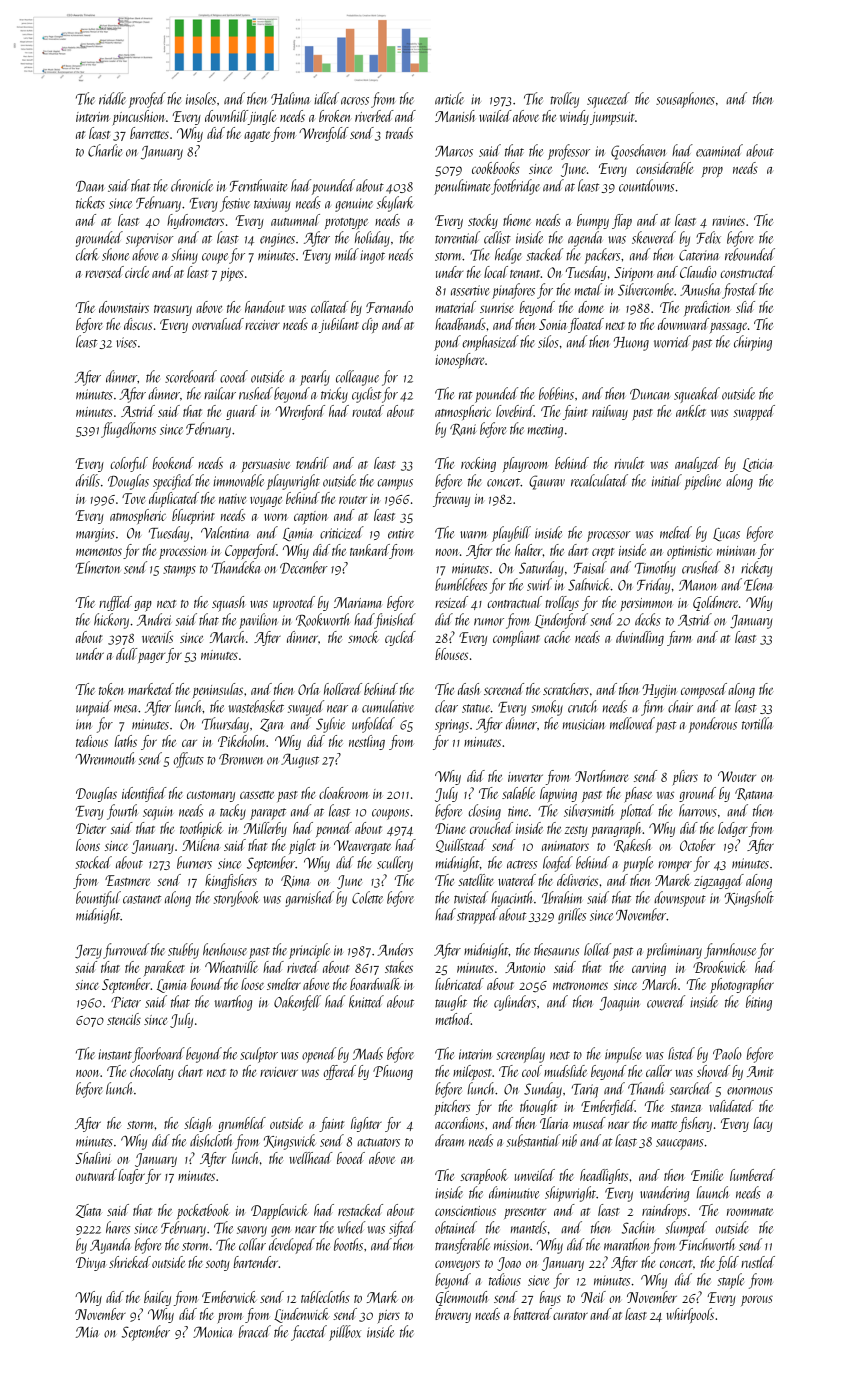 This page has width=849, height=1400. I want to click on token, so click(111, 689).
